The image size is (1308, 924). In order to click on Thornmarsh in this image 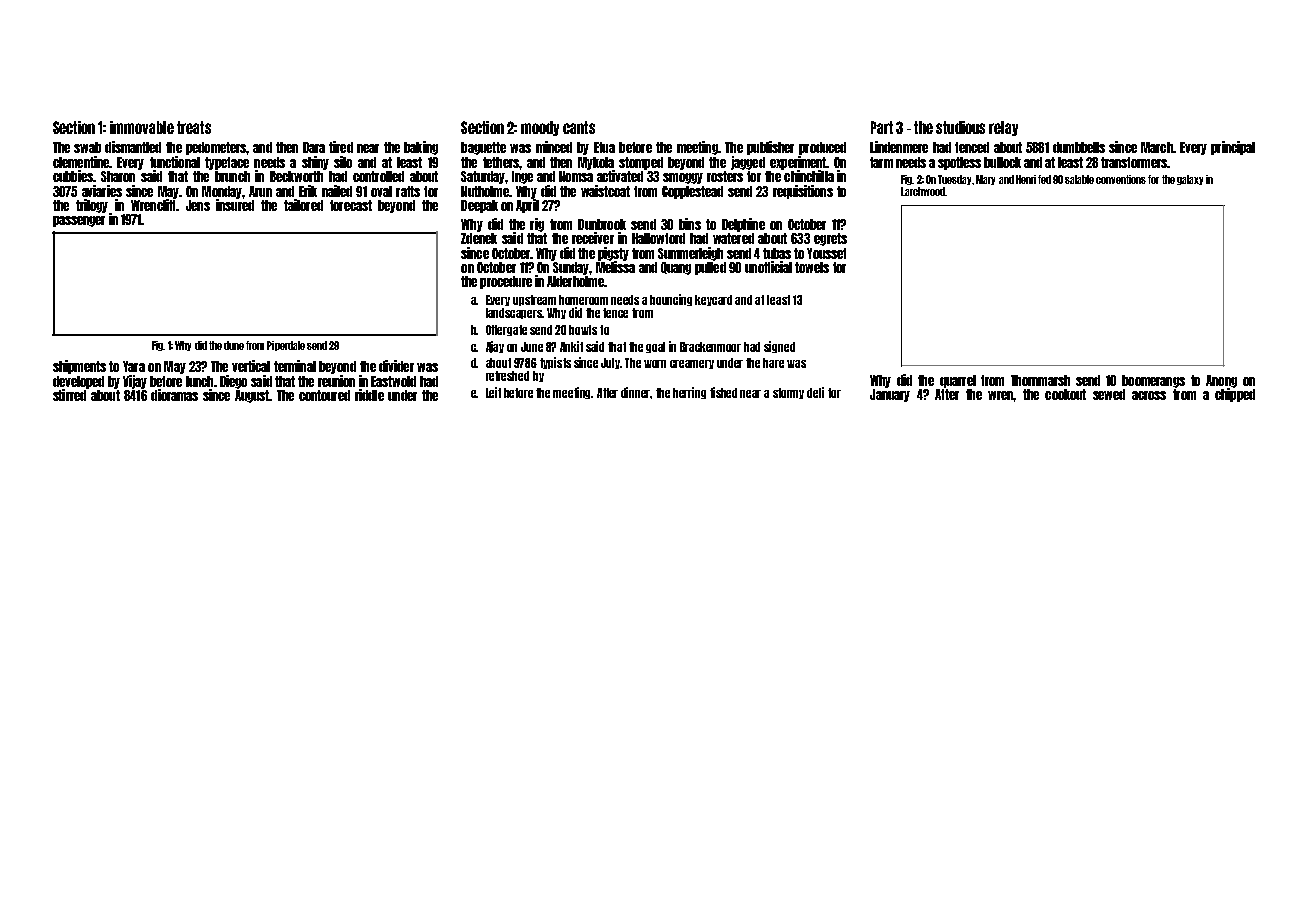, I will do `click(1040, 380)`.
